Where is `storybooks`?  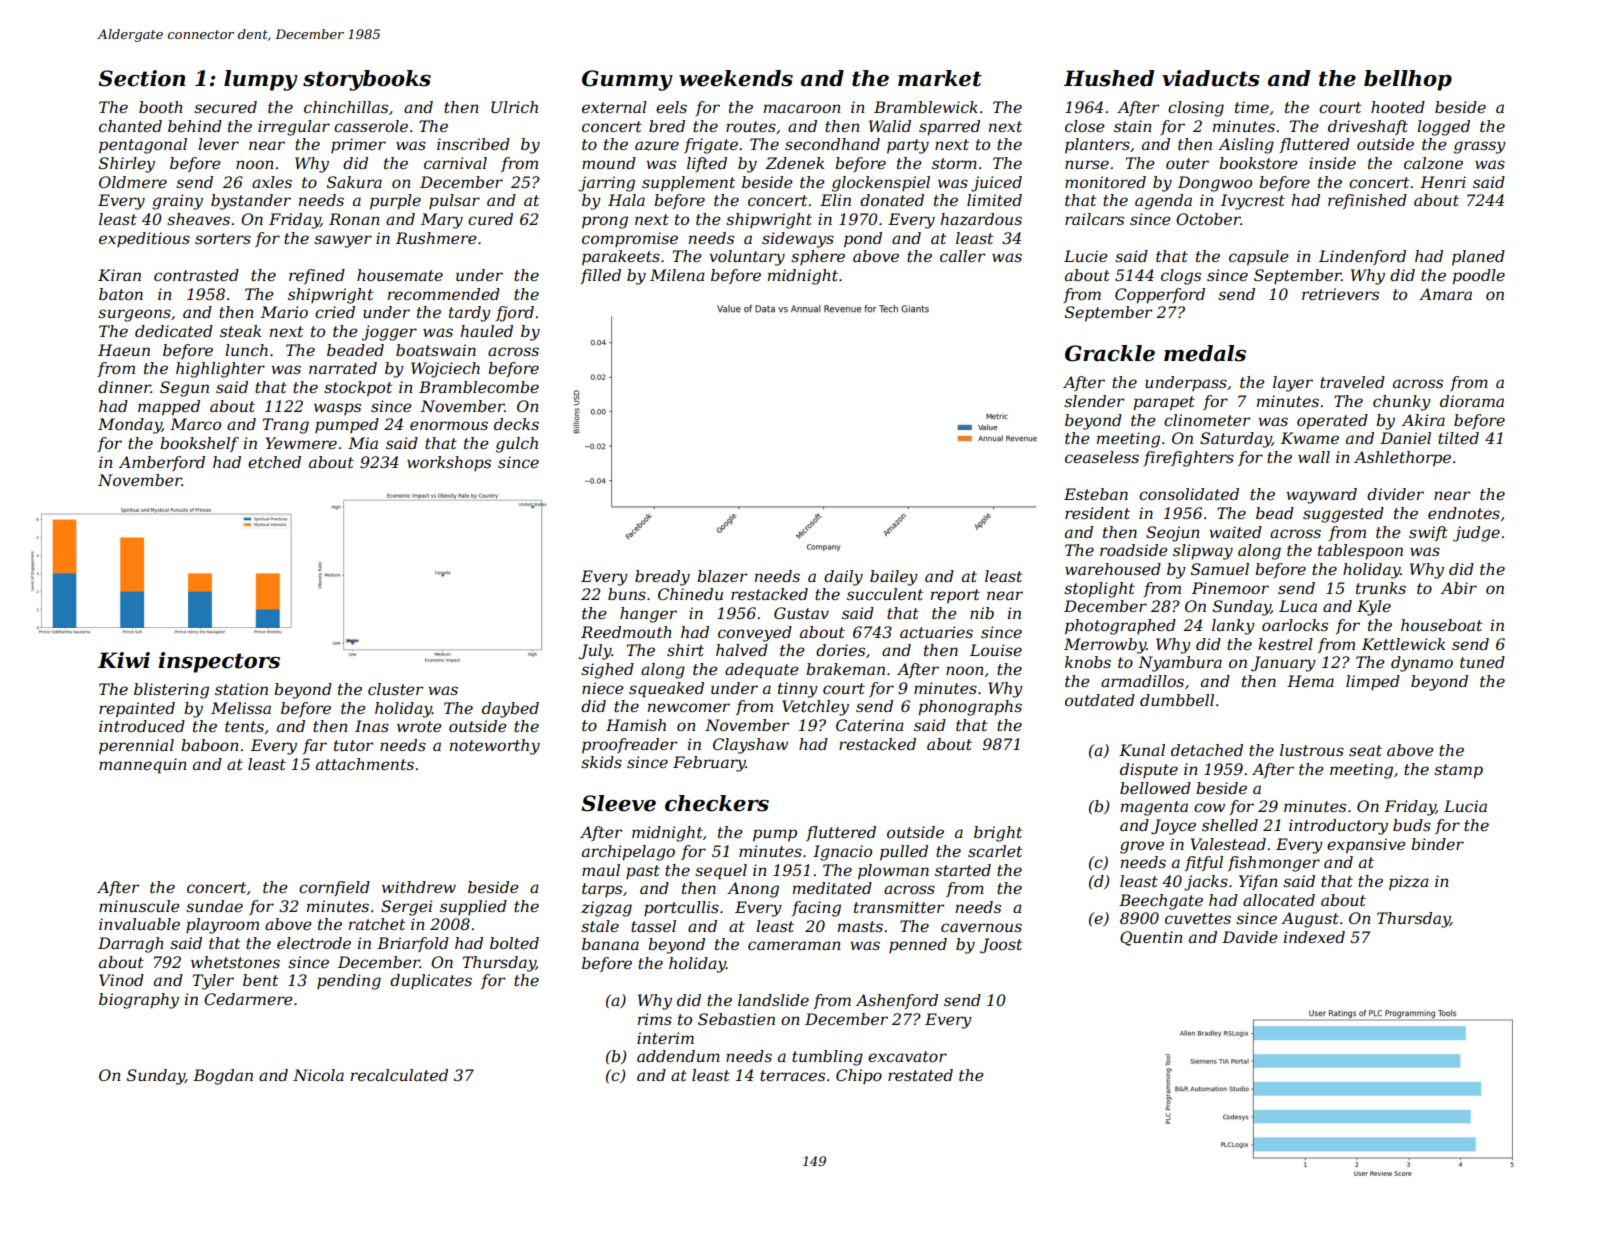
storybooks is located at coordinates (367, 80).
